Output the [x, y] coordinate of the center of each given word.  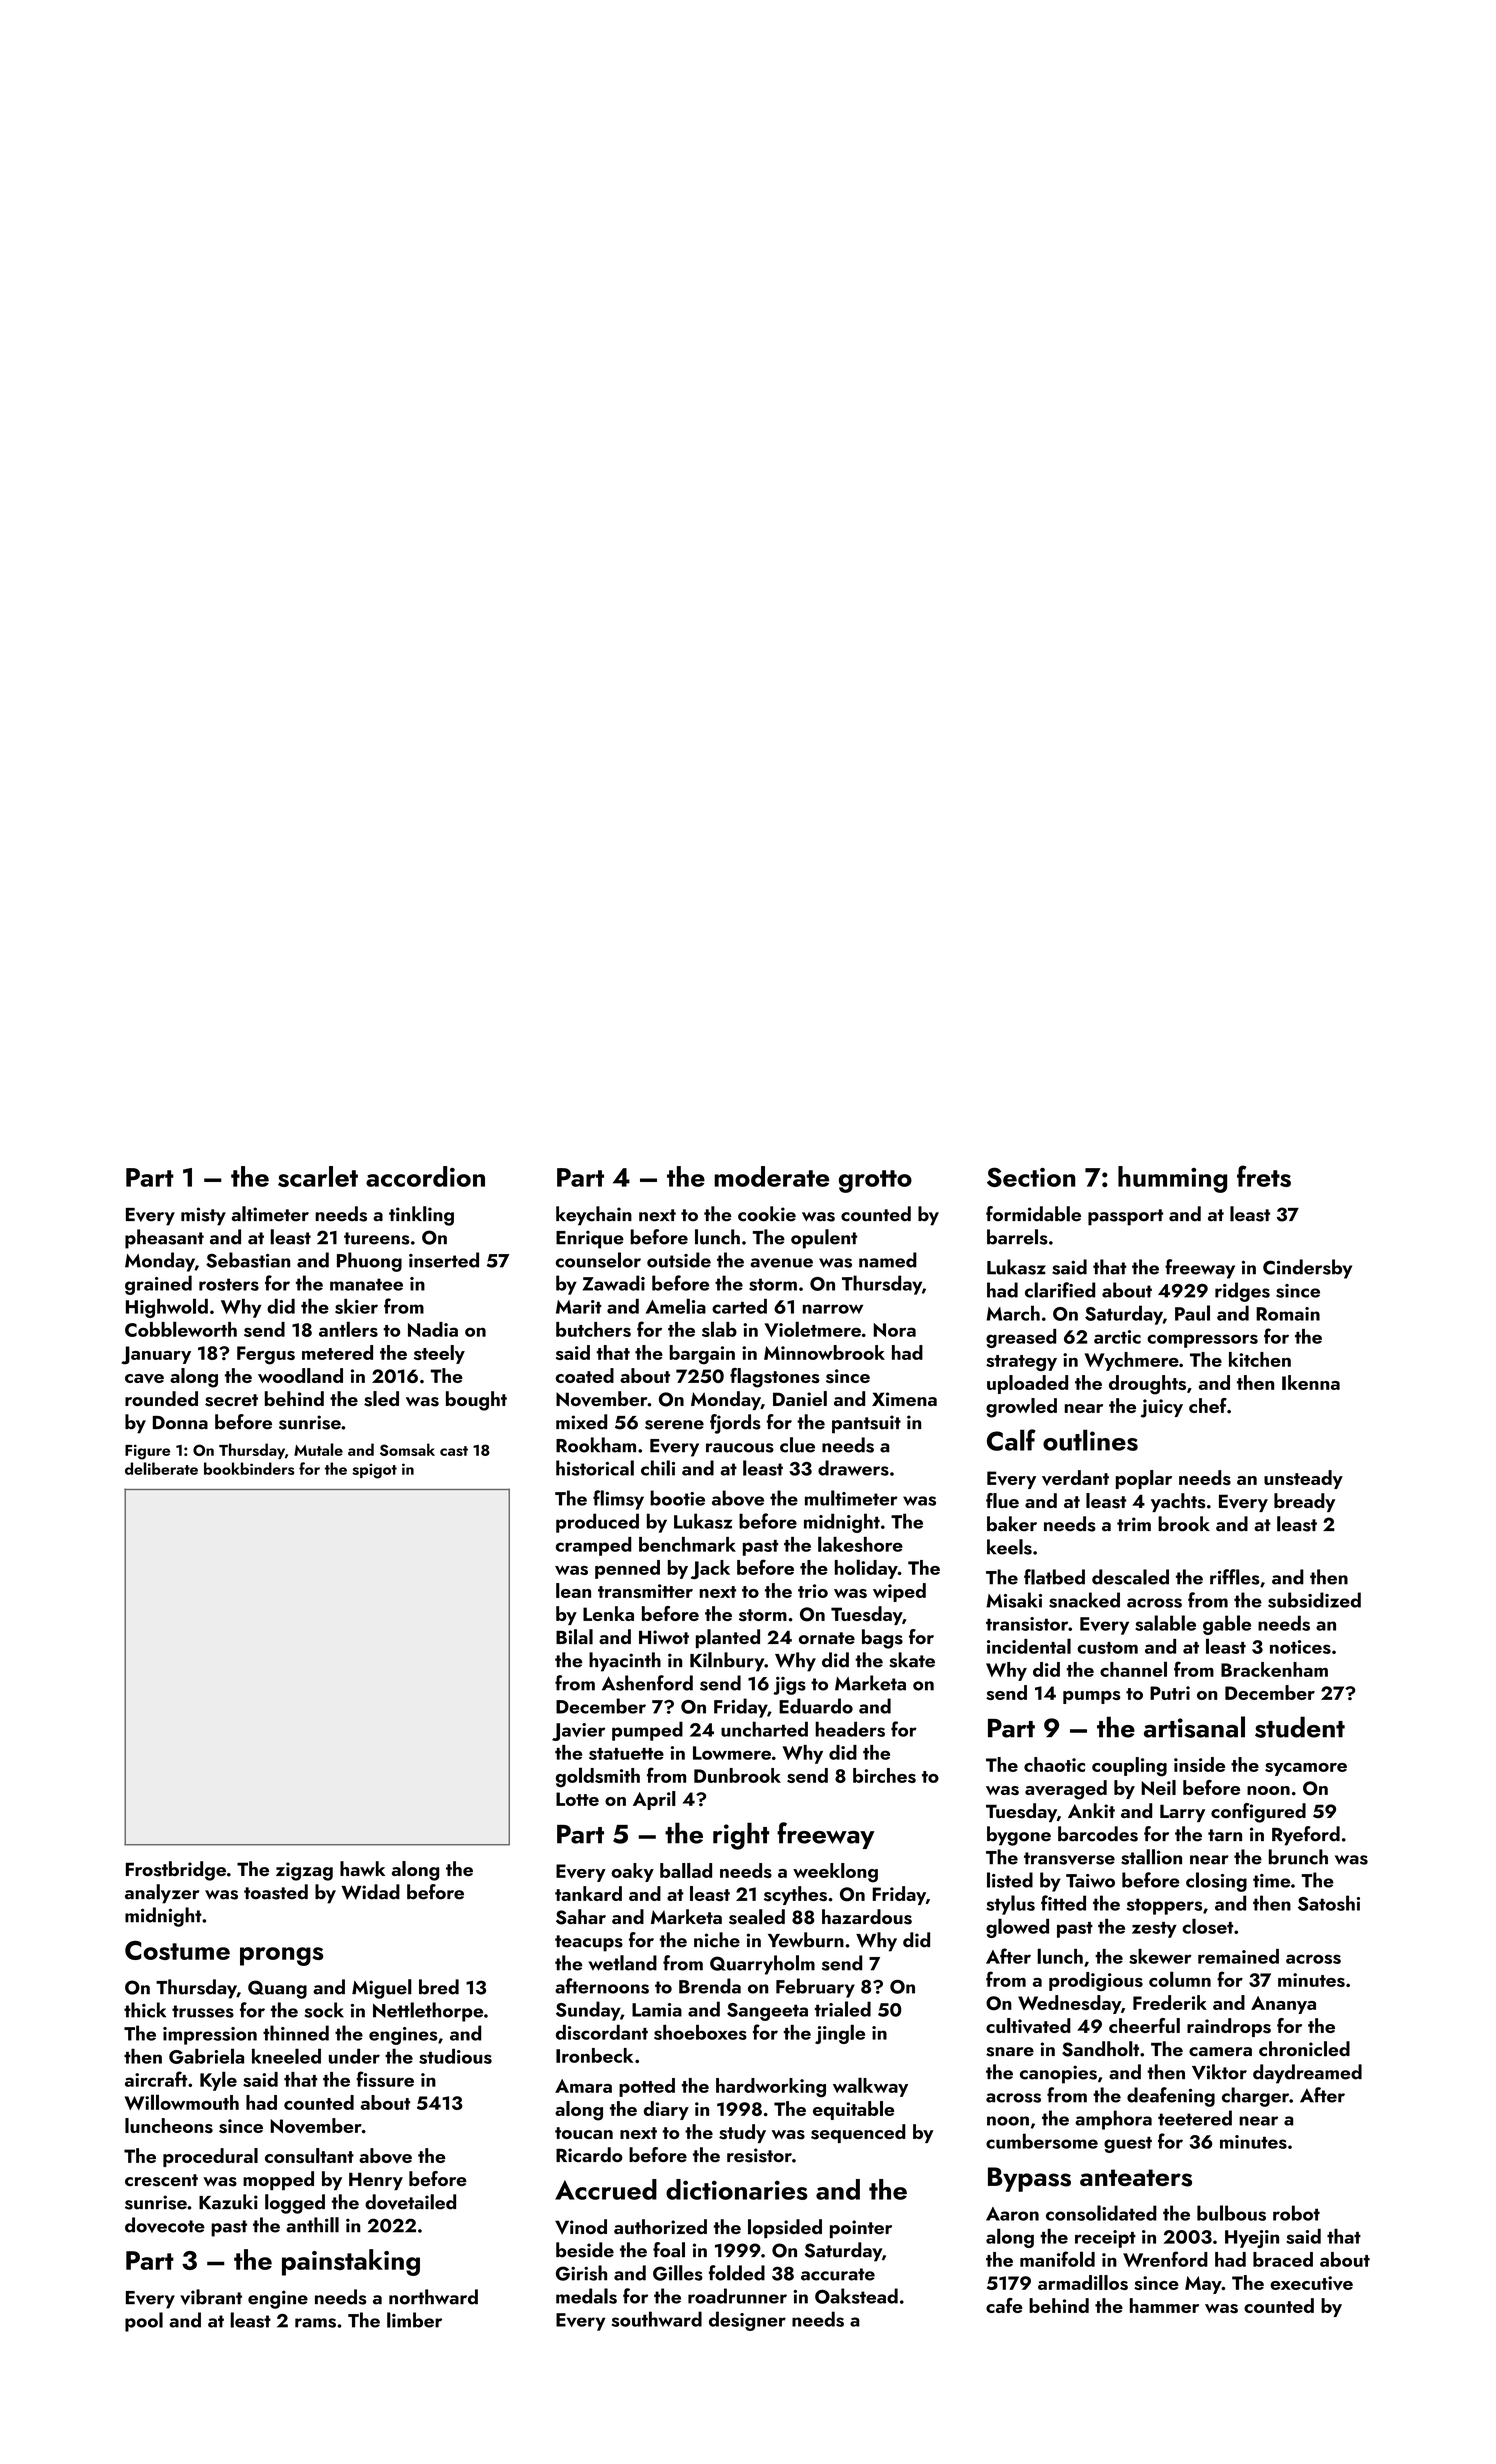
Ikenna [1311, 1382]
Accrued [606, 2189]
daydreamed [1307, 2074]
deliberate [161, 1468]
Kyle [218, 2081]
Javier [578, 1732]
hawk [362, 1868]
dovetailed [410, 2202]
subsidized [1314, 1600]
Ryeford [1306, 1836]
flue [1002, 1500]
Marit [579, 1307]
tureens [377, 1238]
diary [666, 2110]
